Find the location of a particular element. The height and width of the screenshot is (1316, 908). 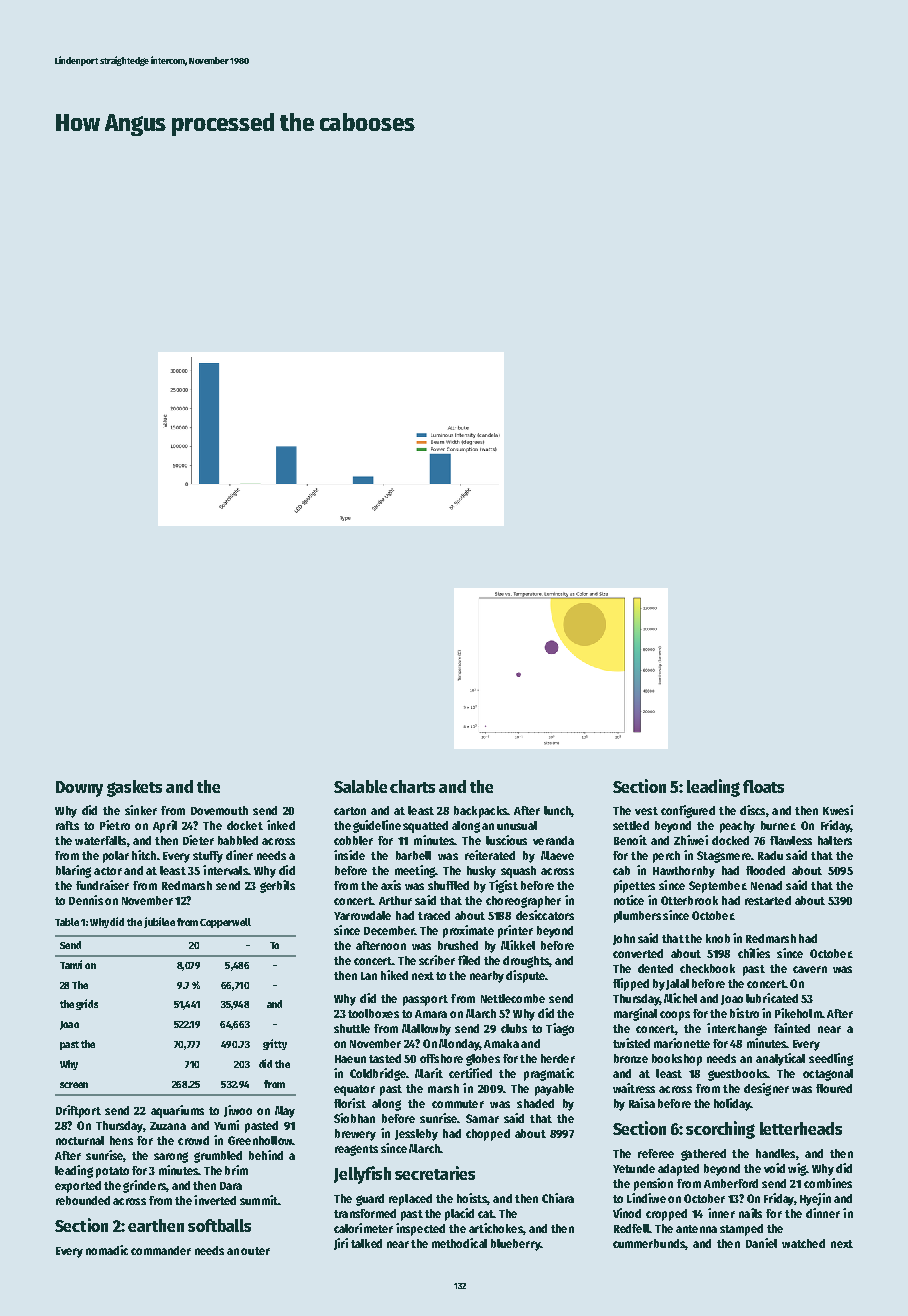

halters is located at coordinates (835, 840).
